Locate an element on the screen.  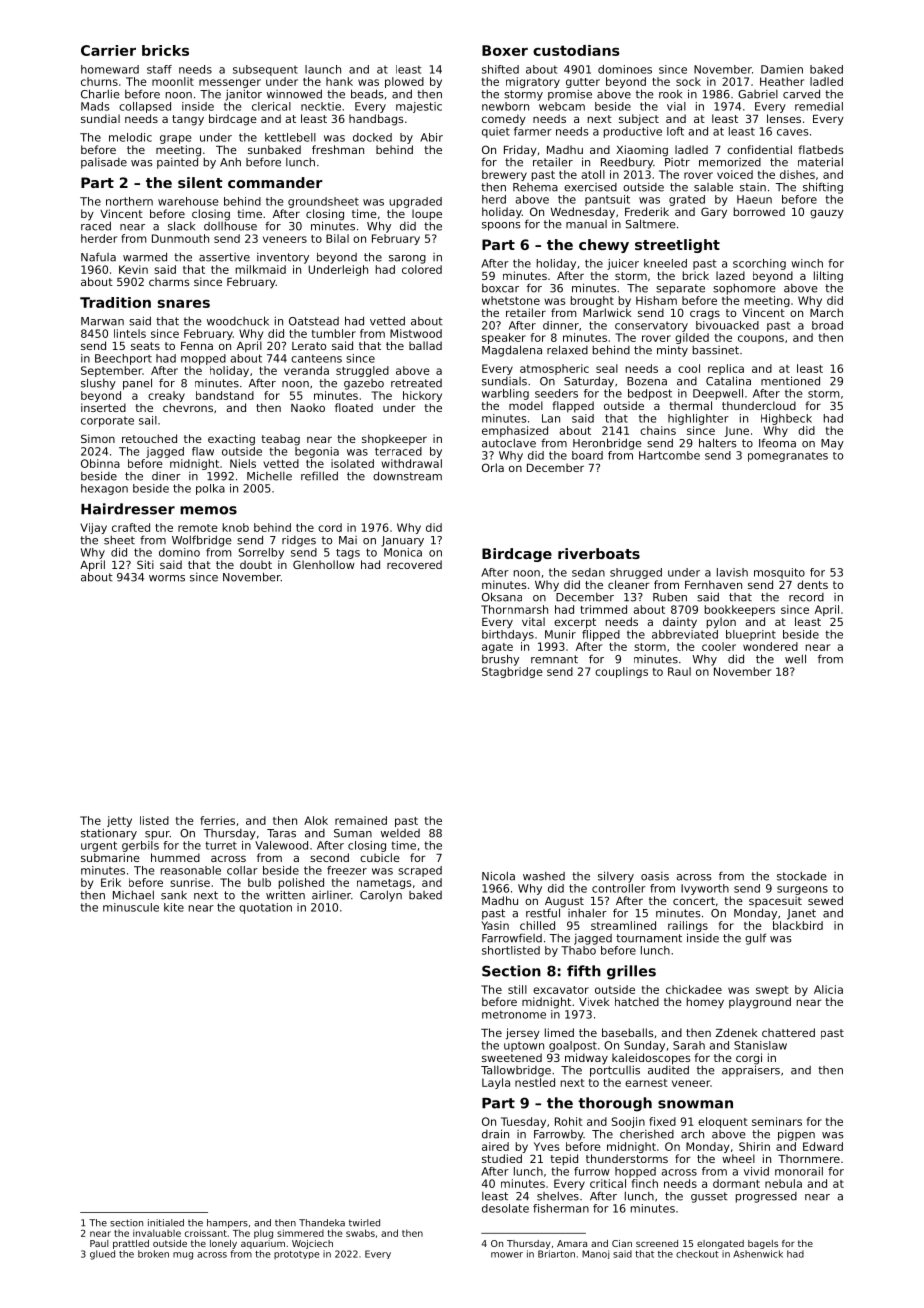
Highbeck is located at coordinates (786, 419).
